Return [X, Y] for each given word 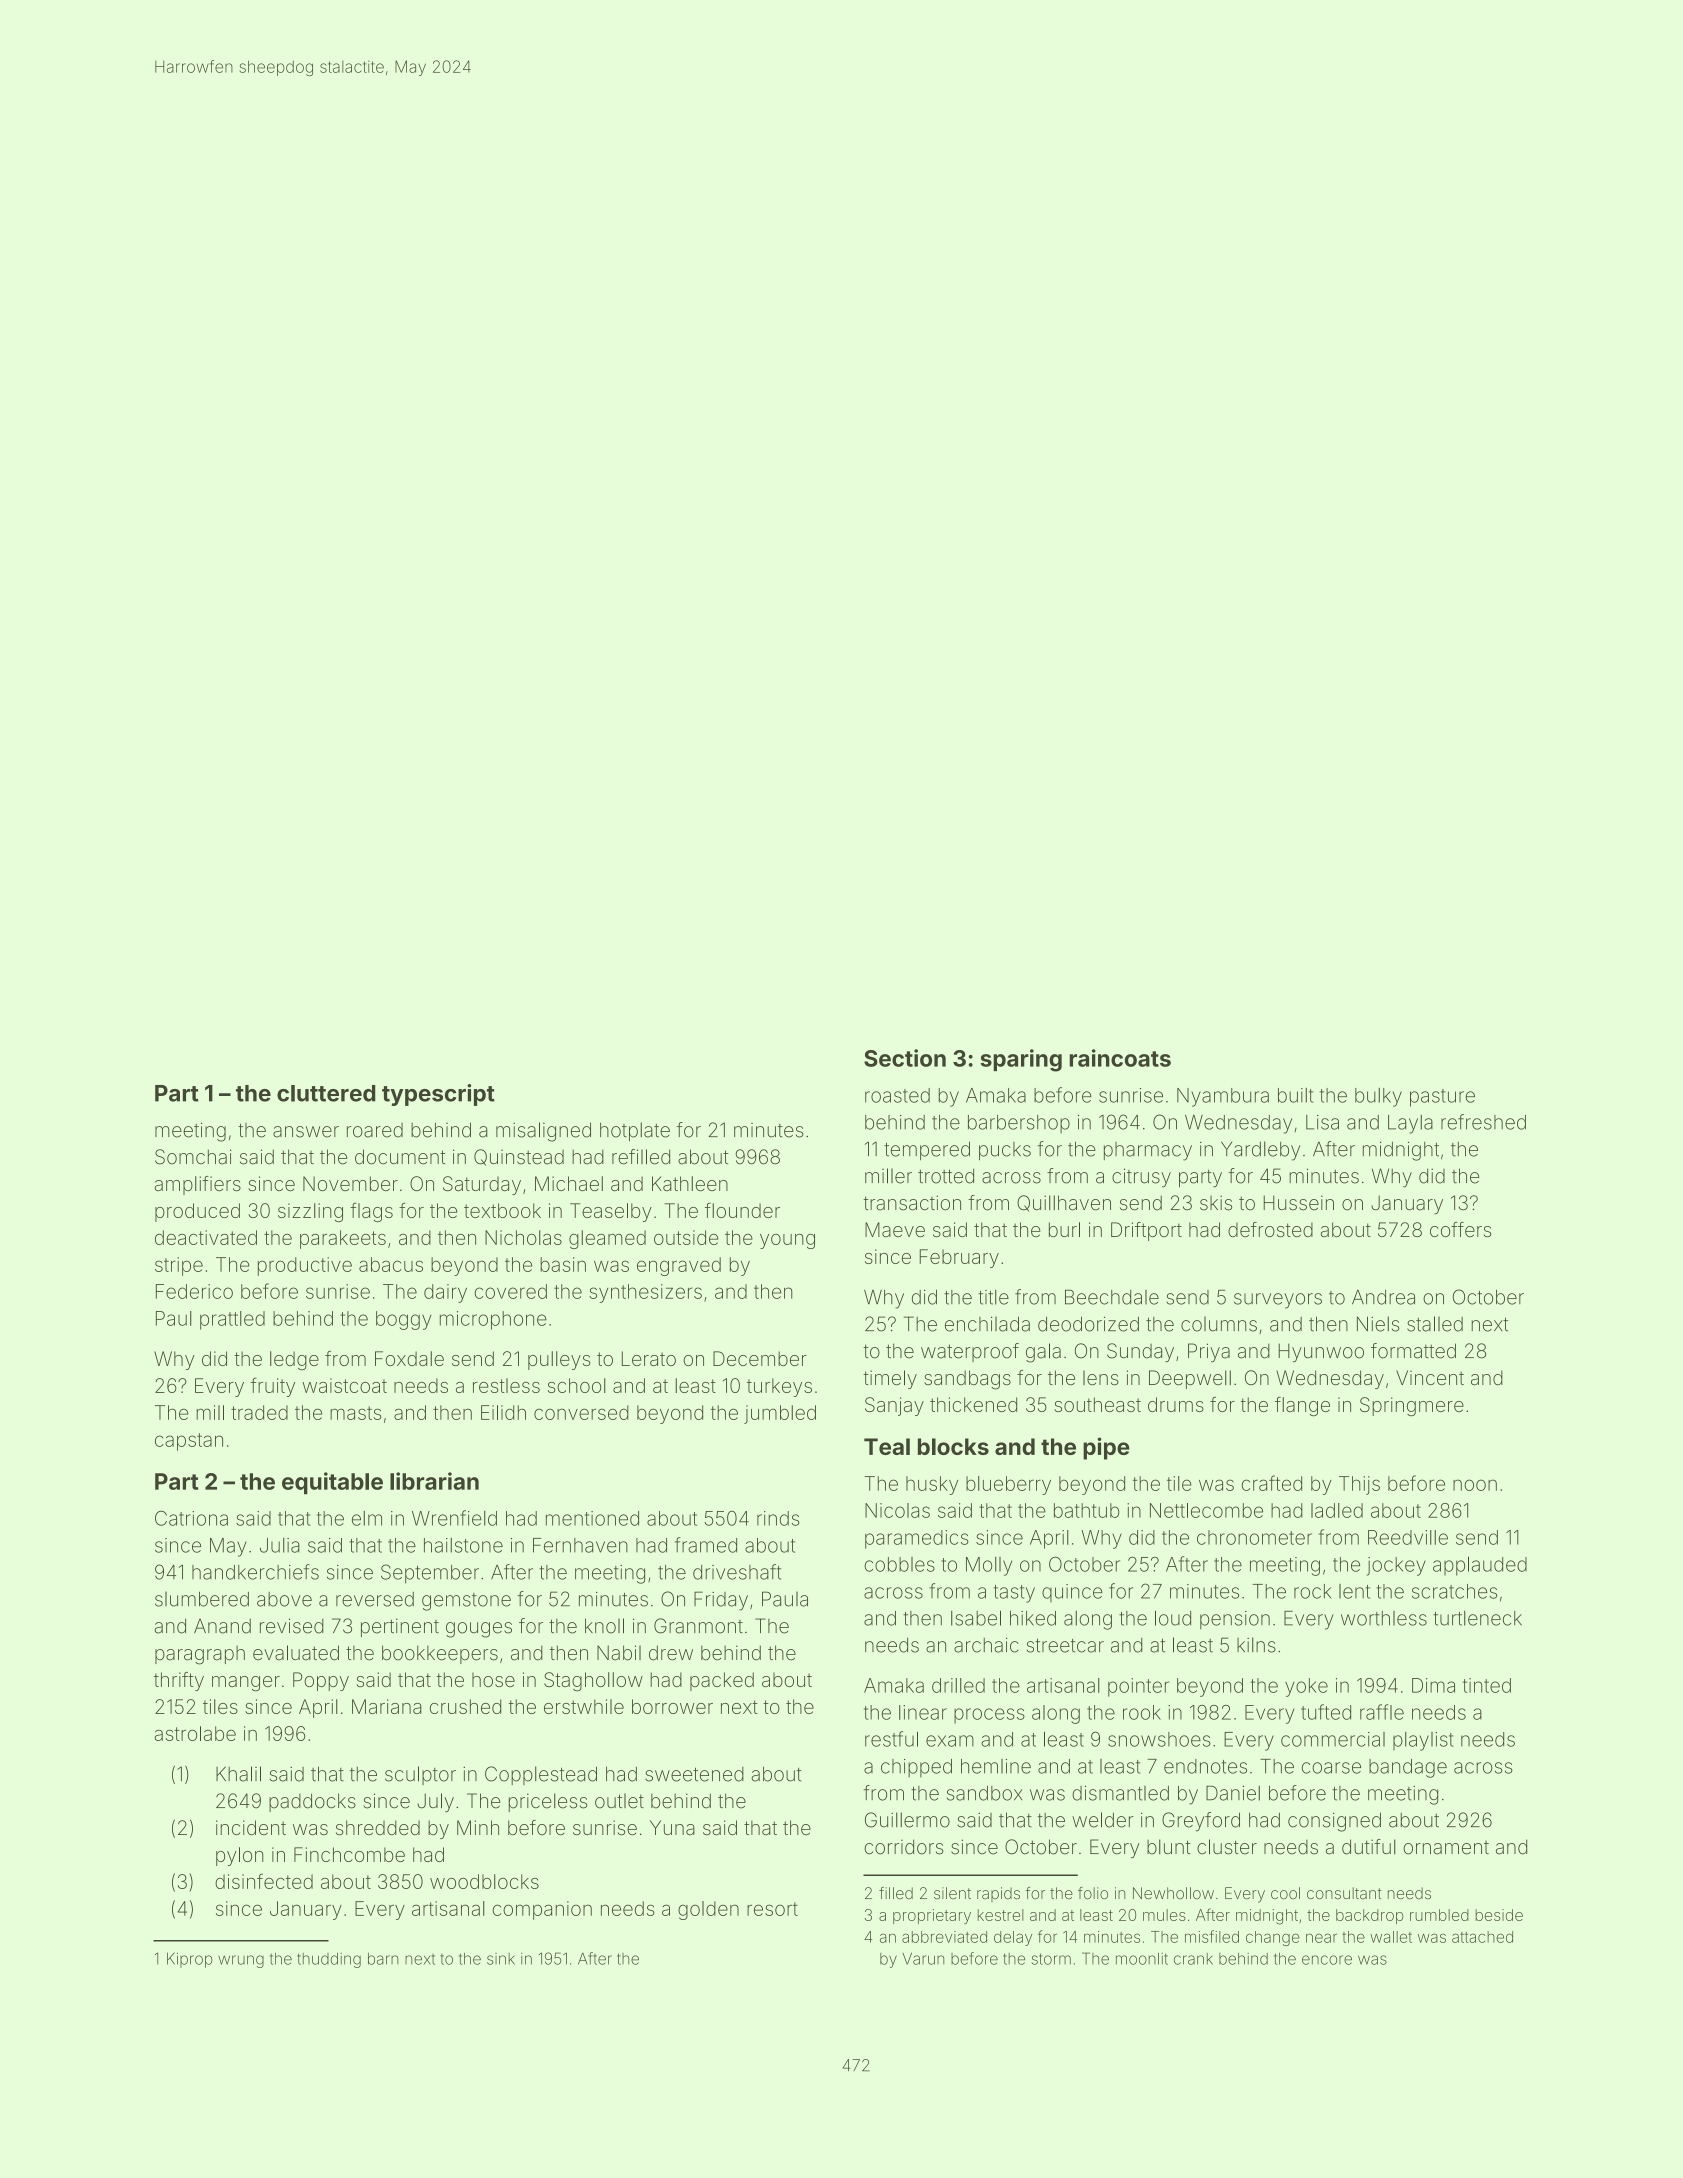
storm [1051, 1959]
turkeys [779, 1387]
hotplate [635, 1131]
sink [501, 1959]
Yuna [672, 1827]
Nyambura [1223, 1097]
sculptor [420, 1775]
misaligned [543, 1132]
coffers [1460, 1229]
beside [1499, 1915]
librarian [434, 1481]
